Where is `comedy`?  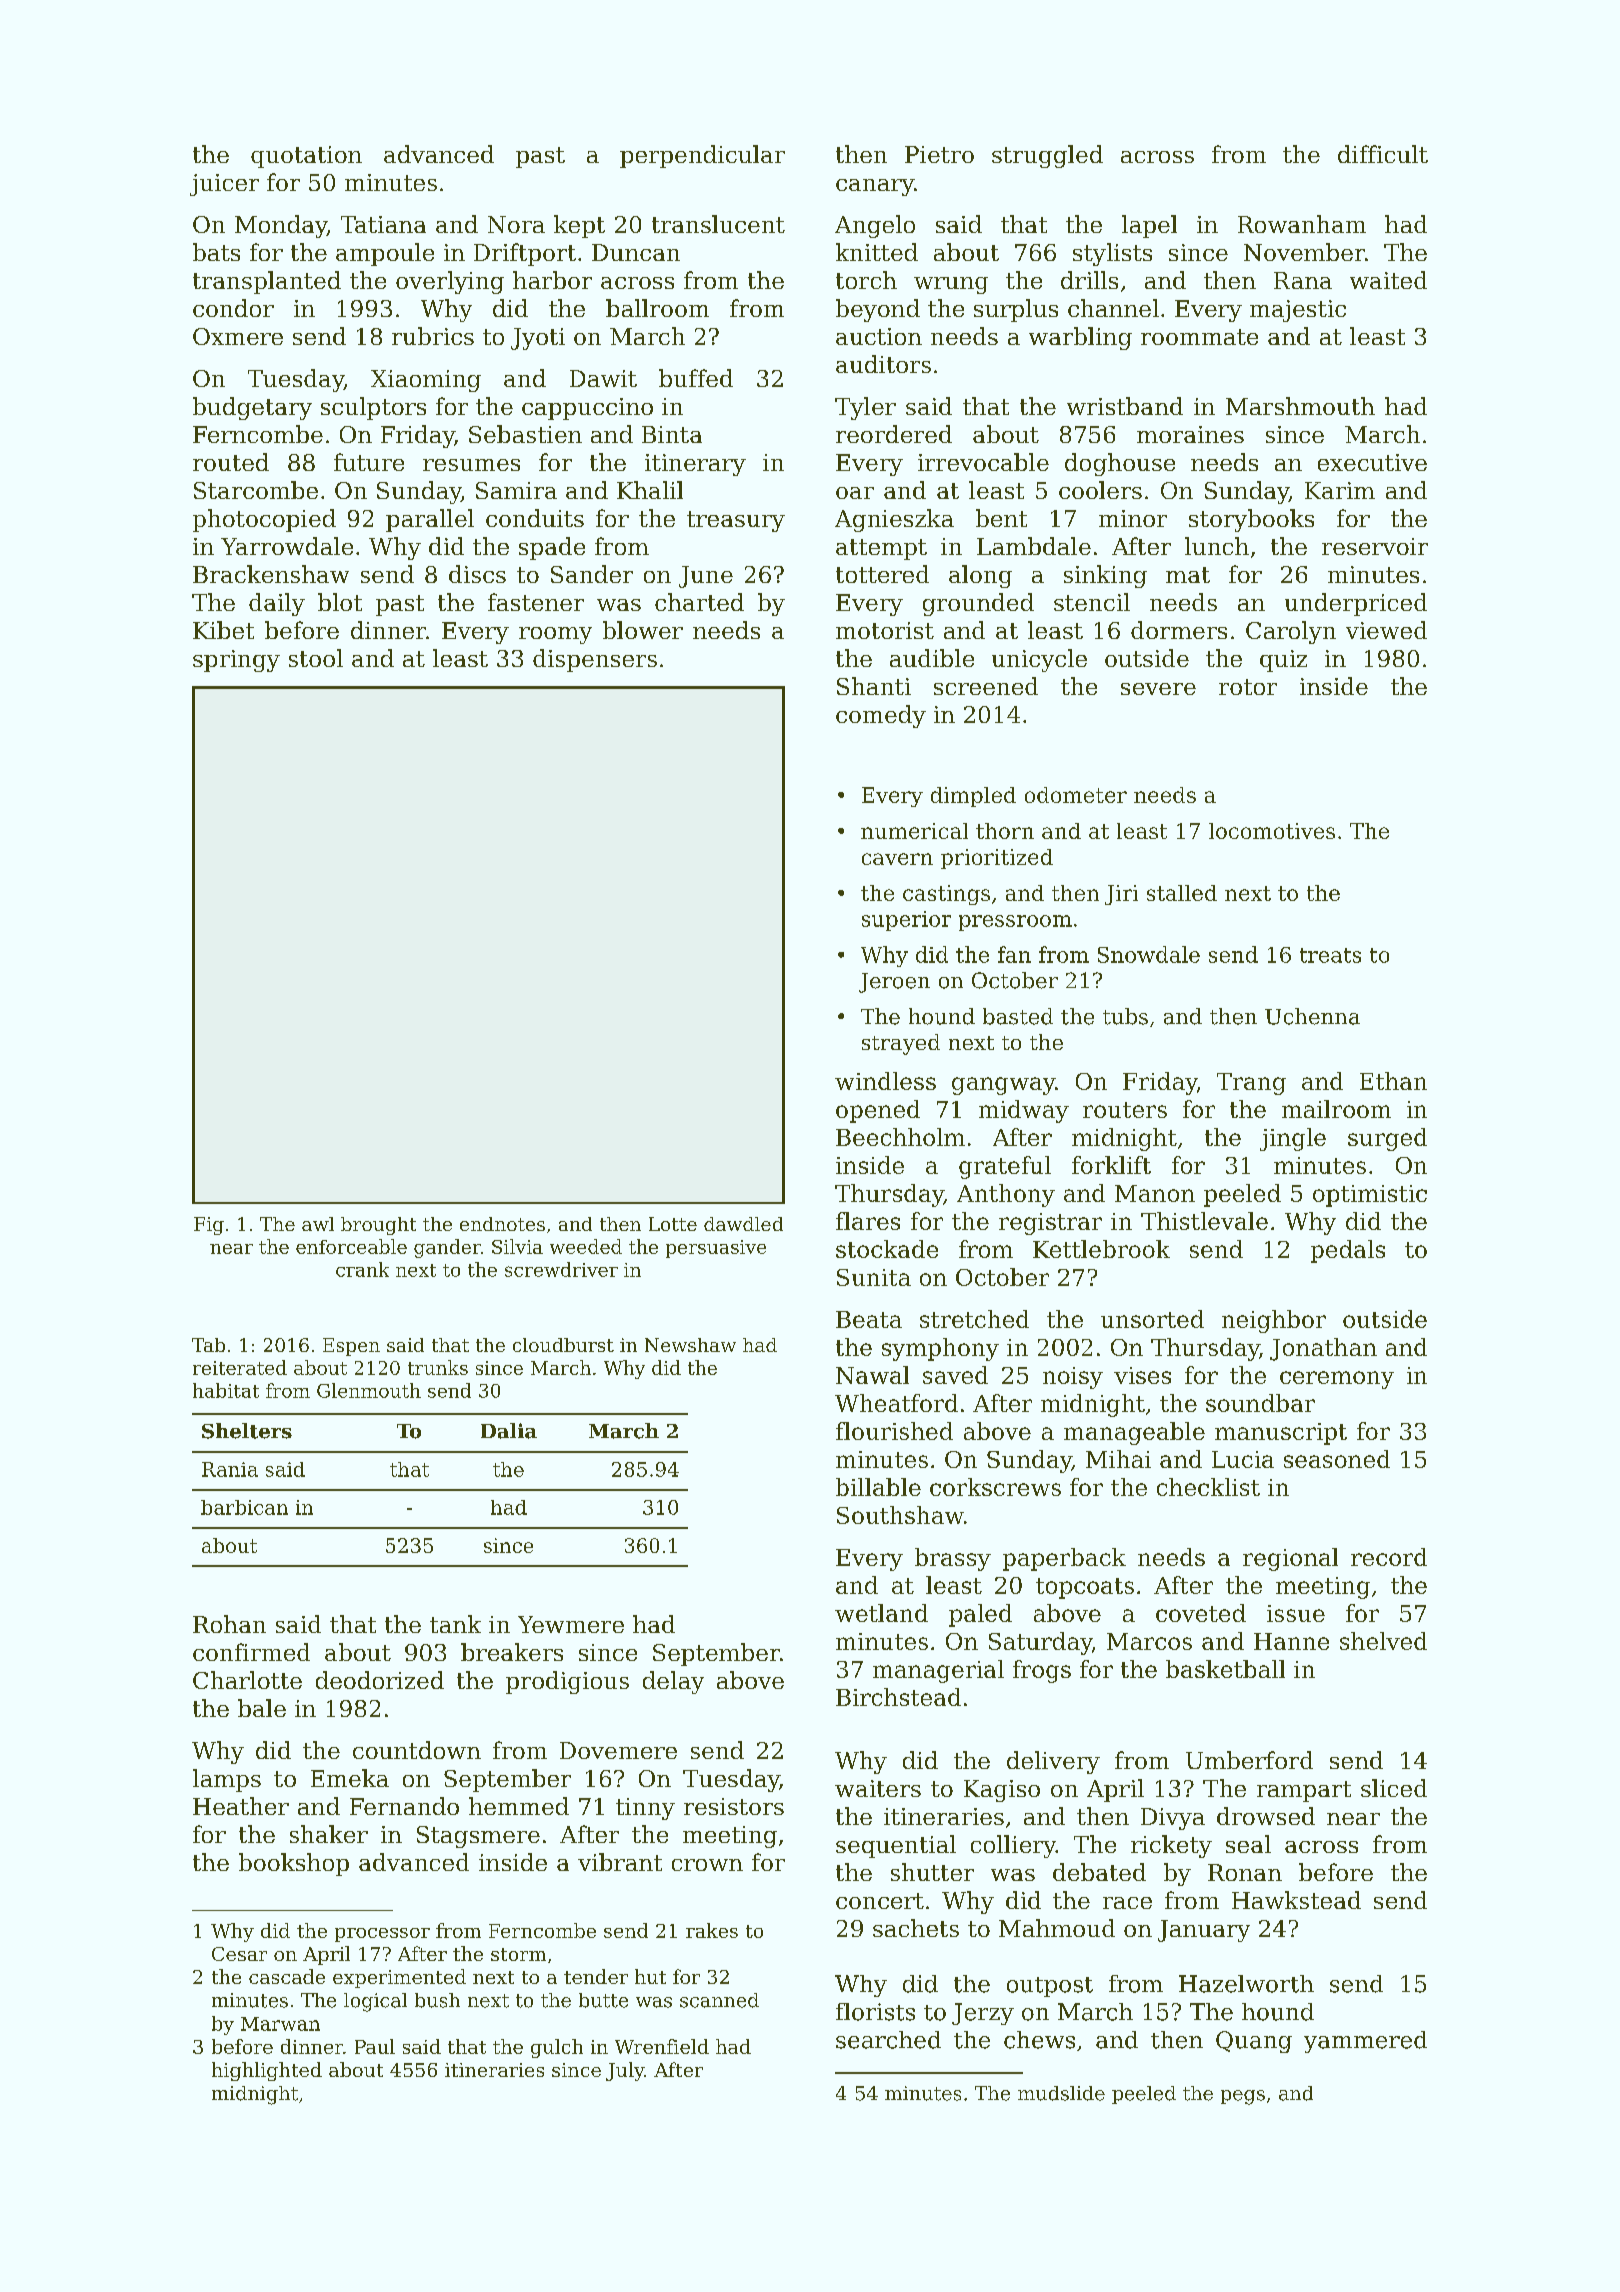 comedy is located at coordinates (881, 716).
